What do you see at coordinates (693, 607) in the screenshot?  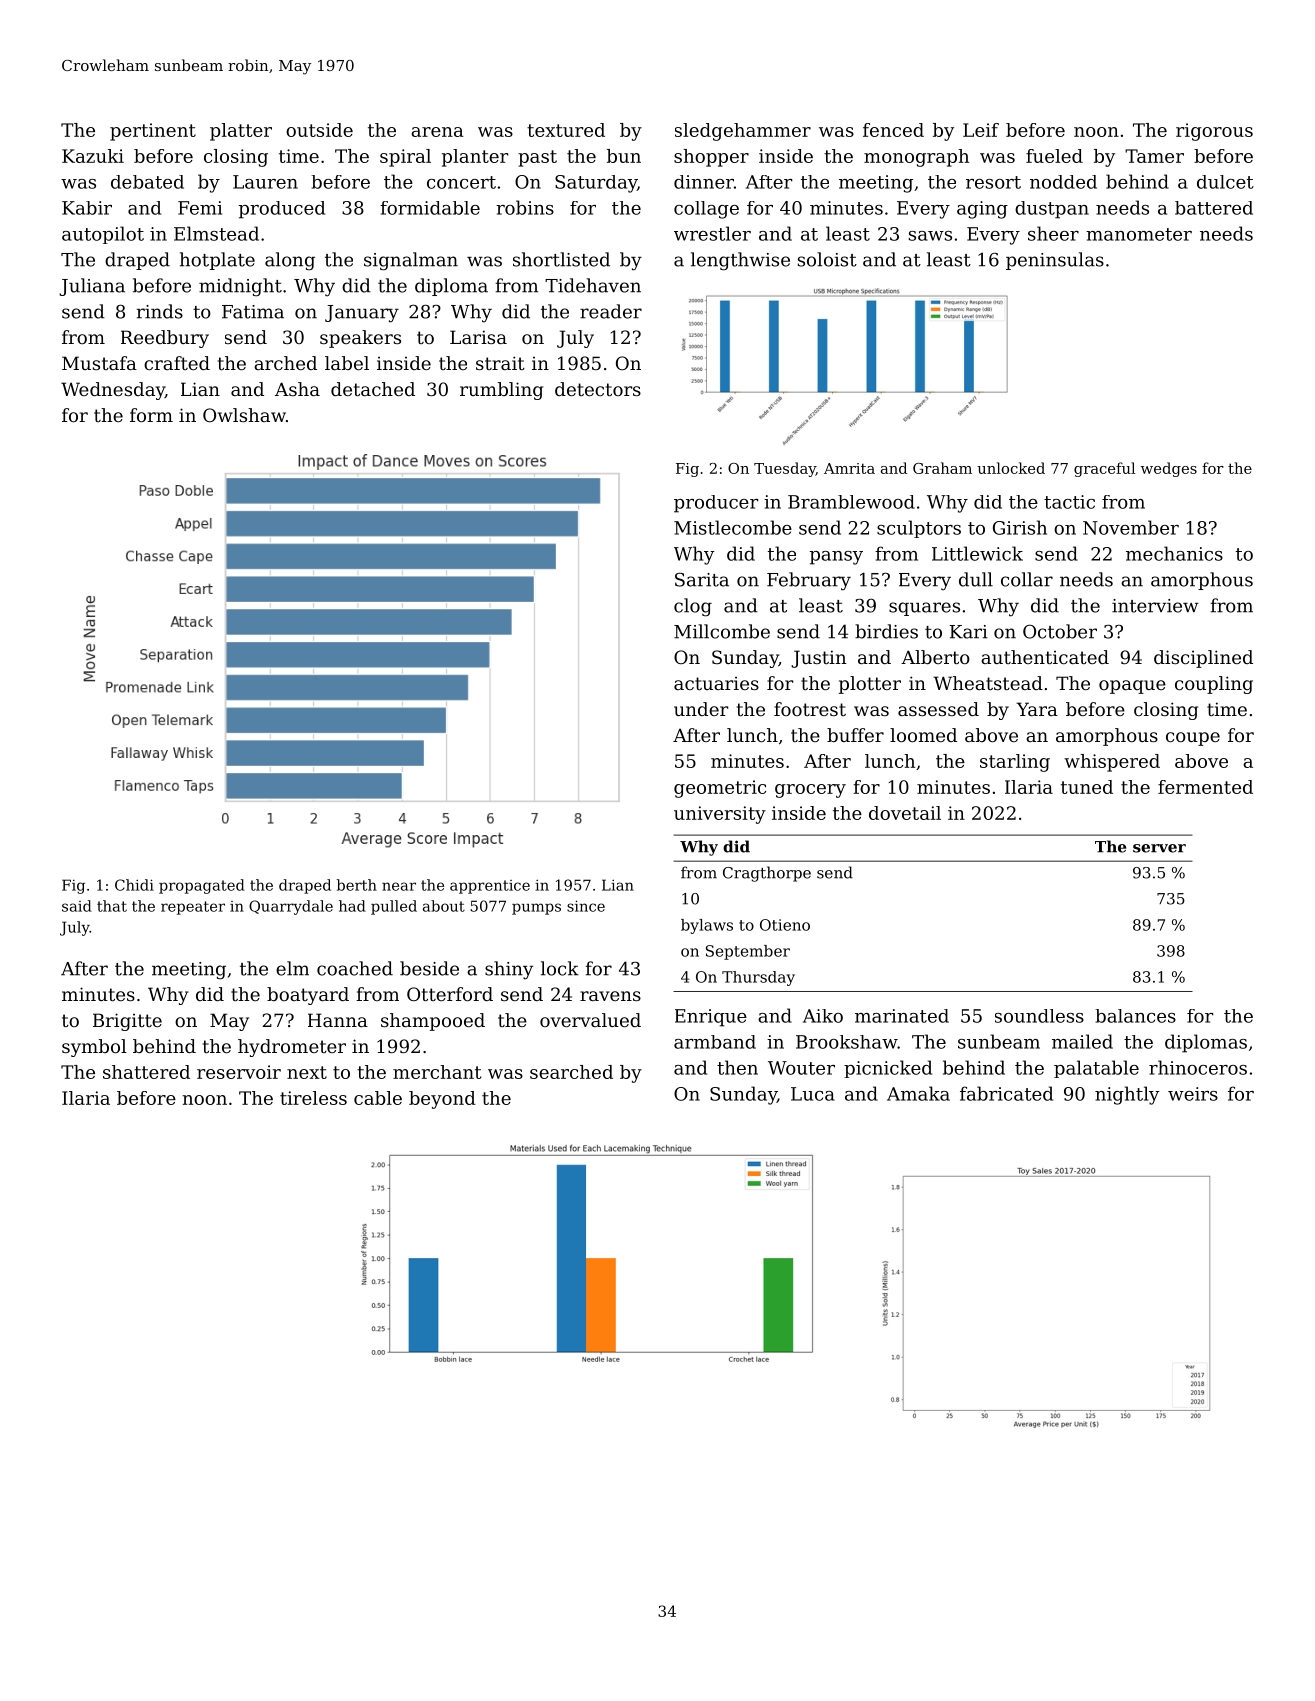 I see `clog` at bounding box center [693, 607].
